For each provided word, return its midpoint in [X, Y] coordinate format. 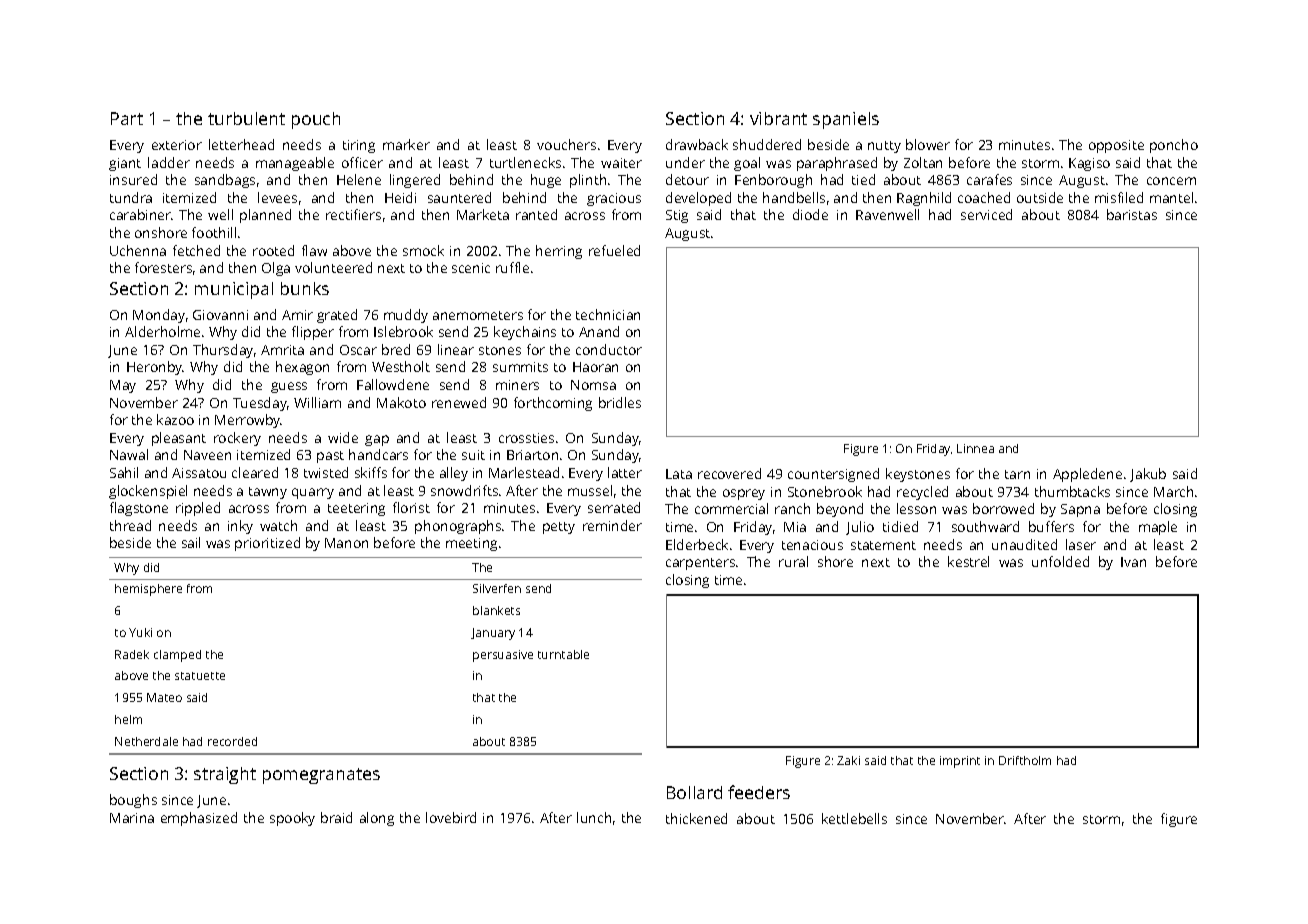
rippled [198, 509]
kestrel [968, 561]
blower [928, 144]
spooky [292, 819]
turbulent [246, 118]
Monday [159, 316]
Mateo [164, 697]
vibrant [778, 118]
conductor [609, 349]
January [493, 634]
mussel [590, 490]
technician [608, 314]
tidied [900, 526]
